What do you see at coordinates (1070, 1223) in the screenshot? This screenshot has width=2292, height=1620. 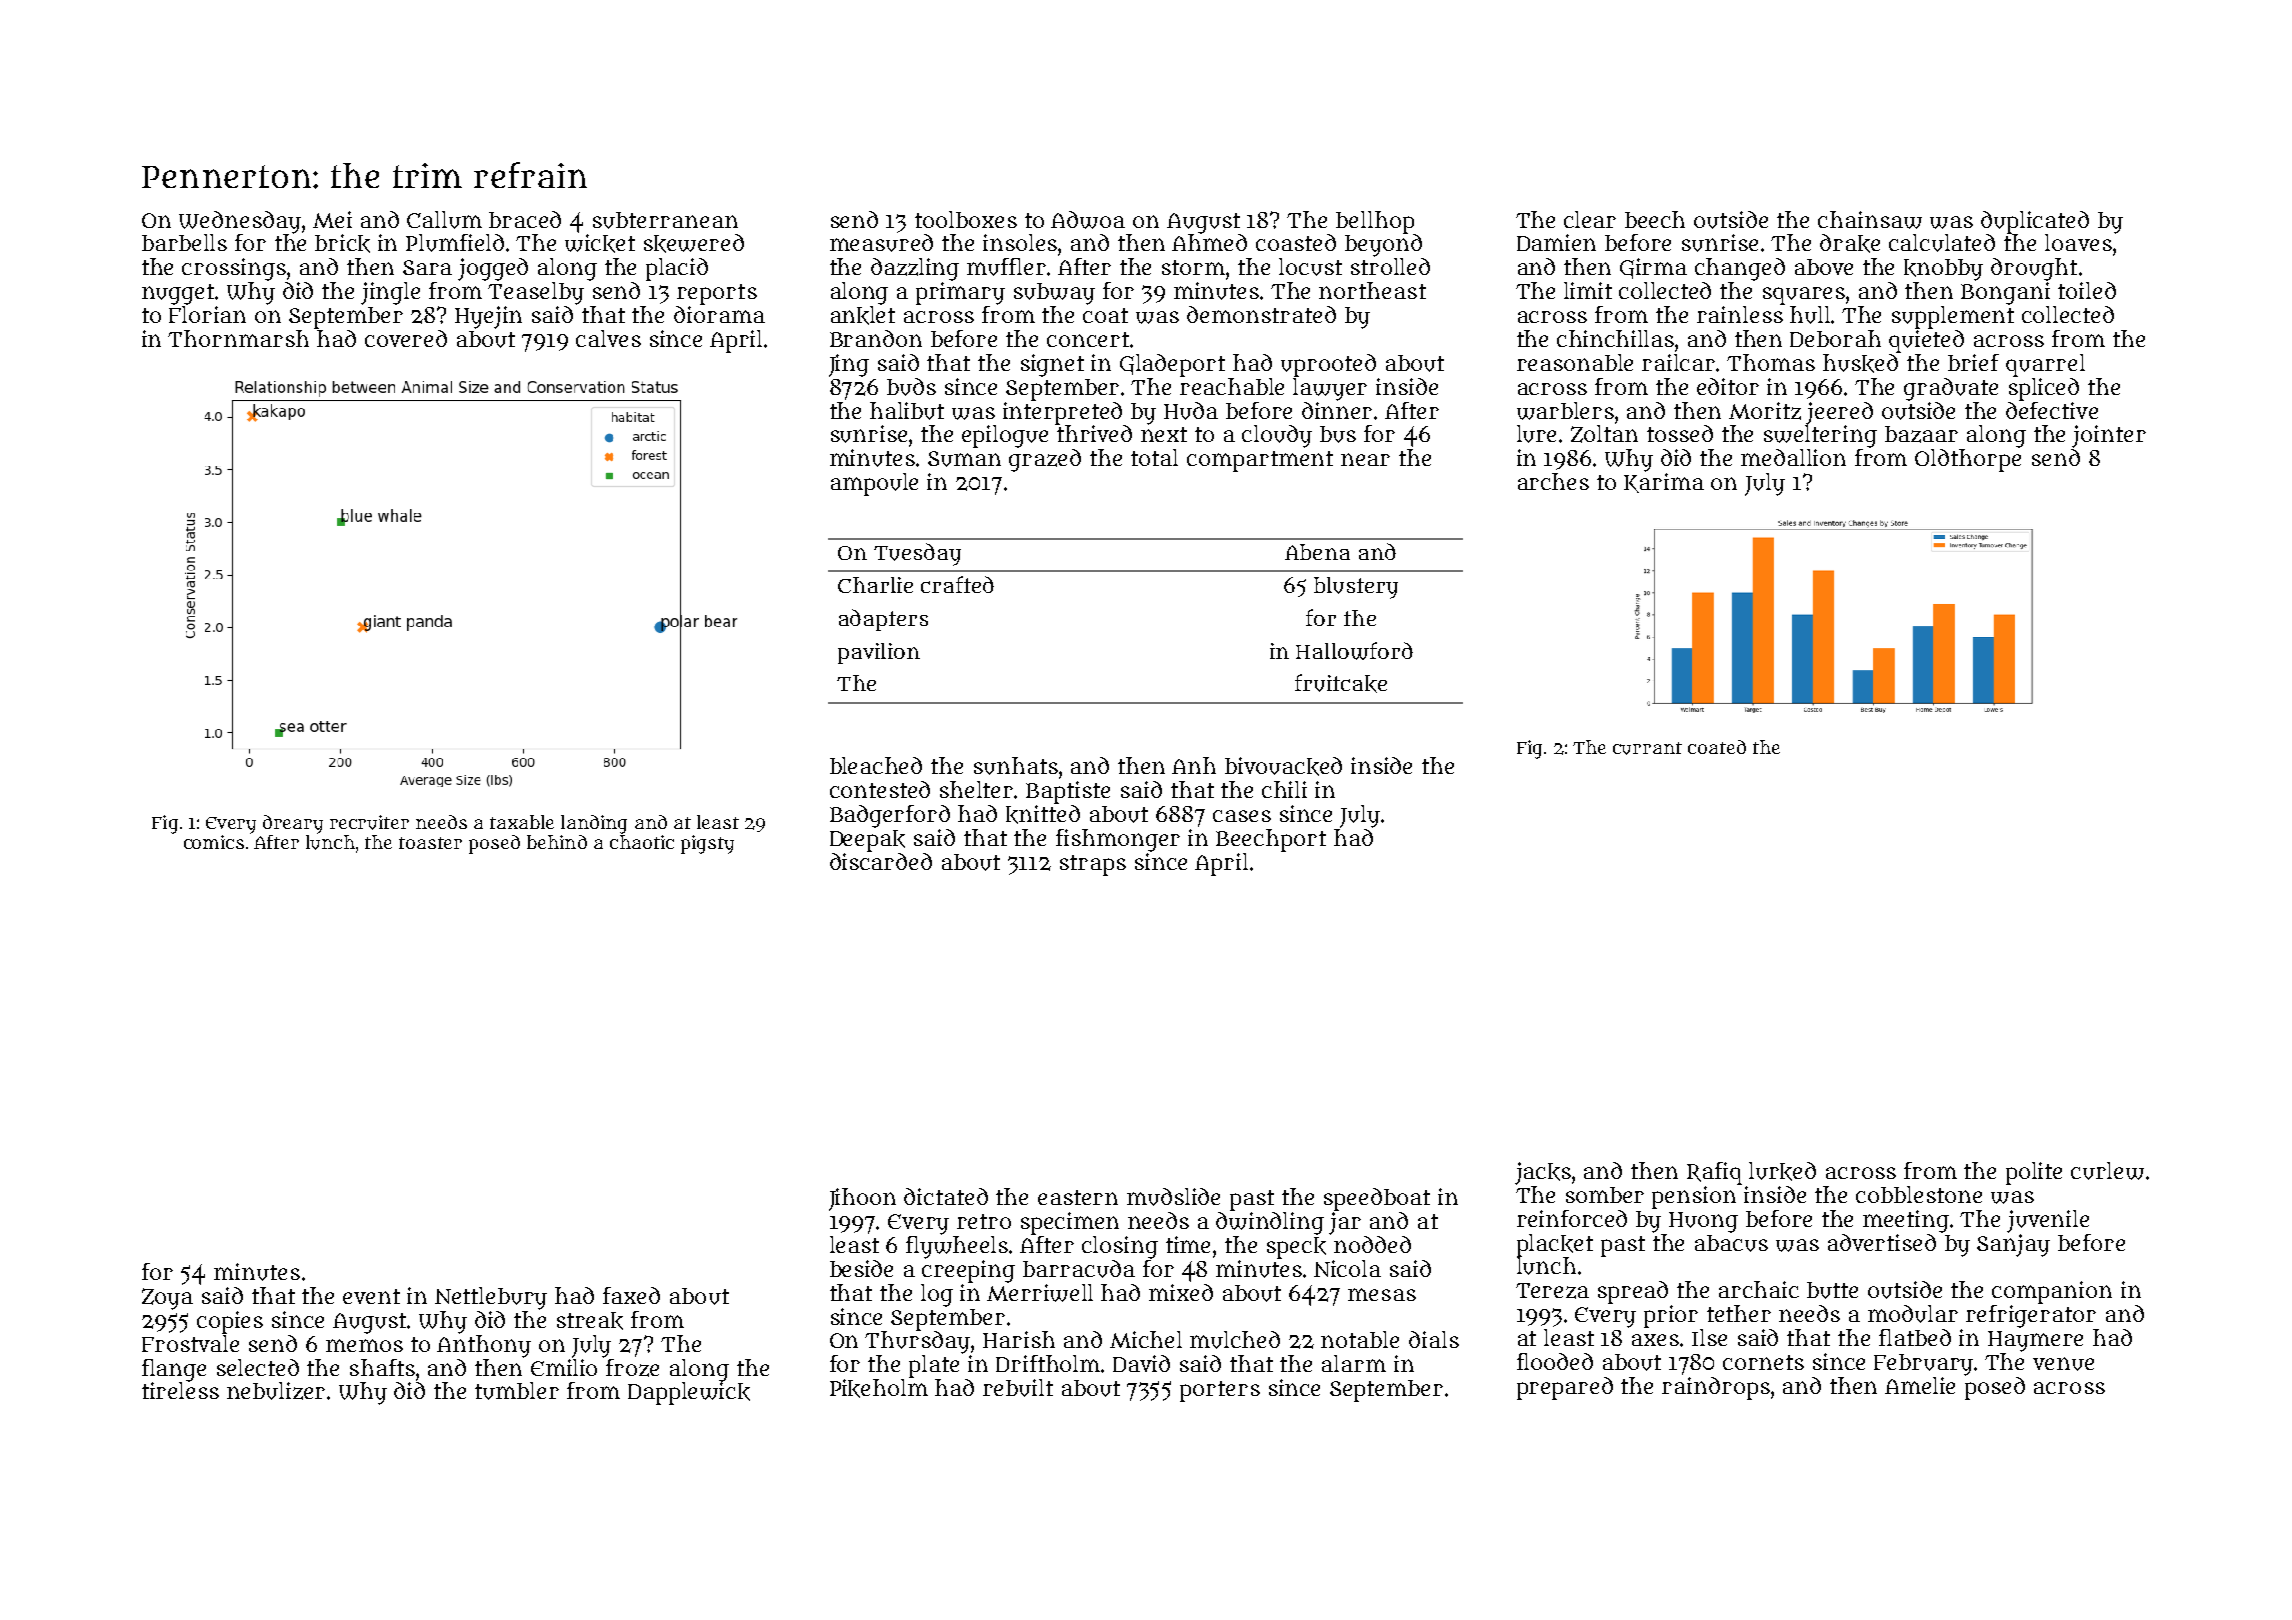 I see `specimen` at bounding box center [1070, 1223].
